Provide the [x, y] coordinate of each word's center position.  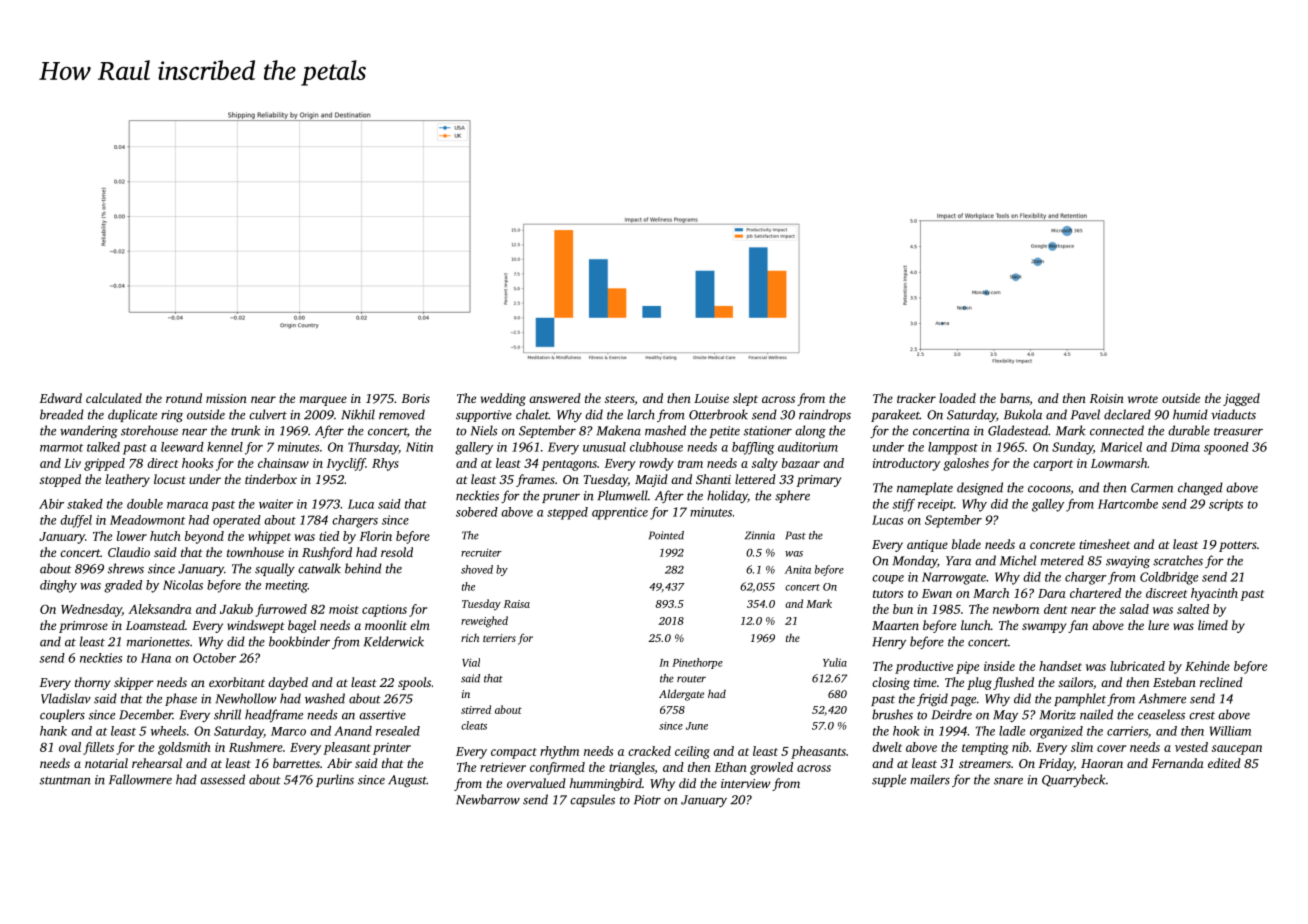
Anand [353, 731]
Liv [72, 463]
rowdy [656, 464]
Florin [375, 536]
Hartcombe [1128, 504]
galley [1048, 505]
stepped [567, 513]
